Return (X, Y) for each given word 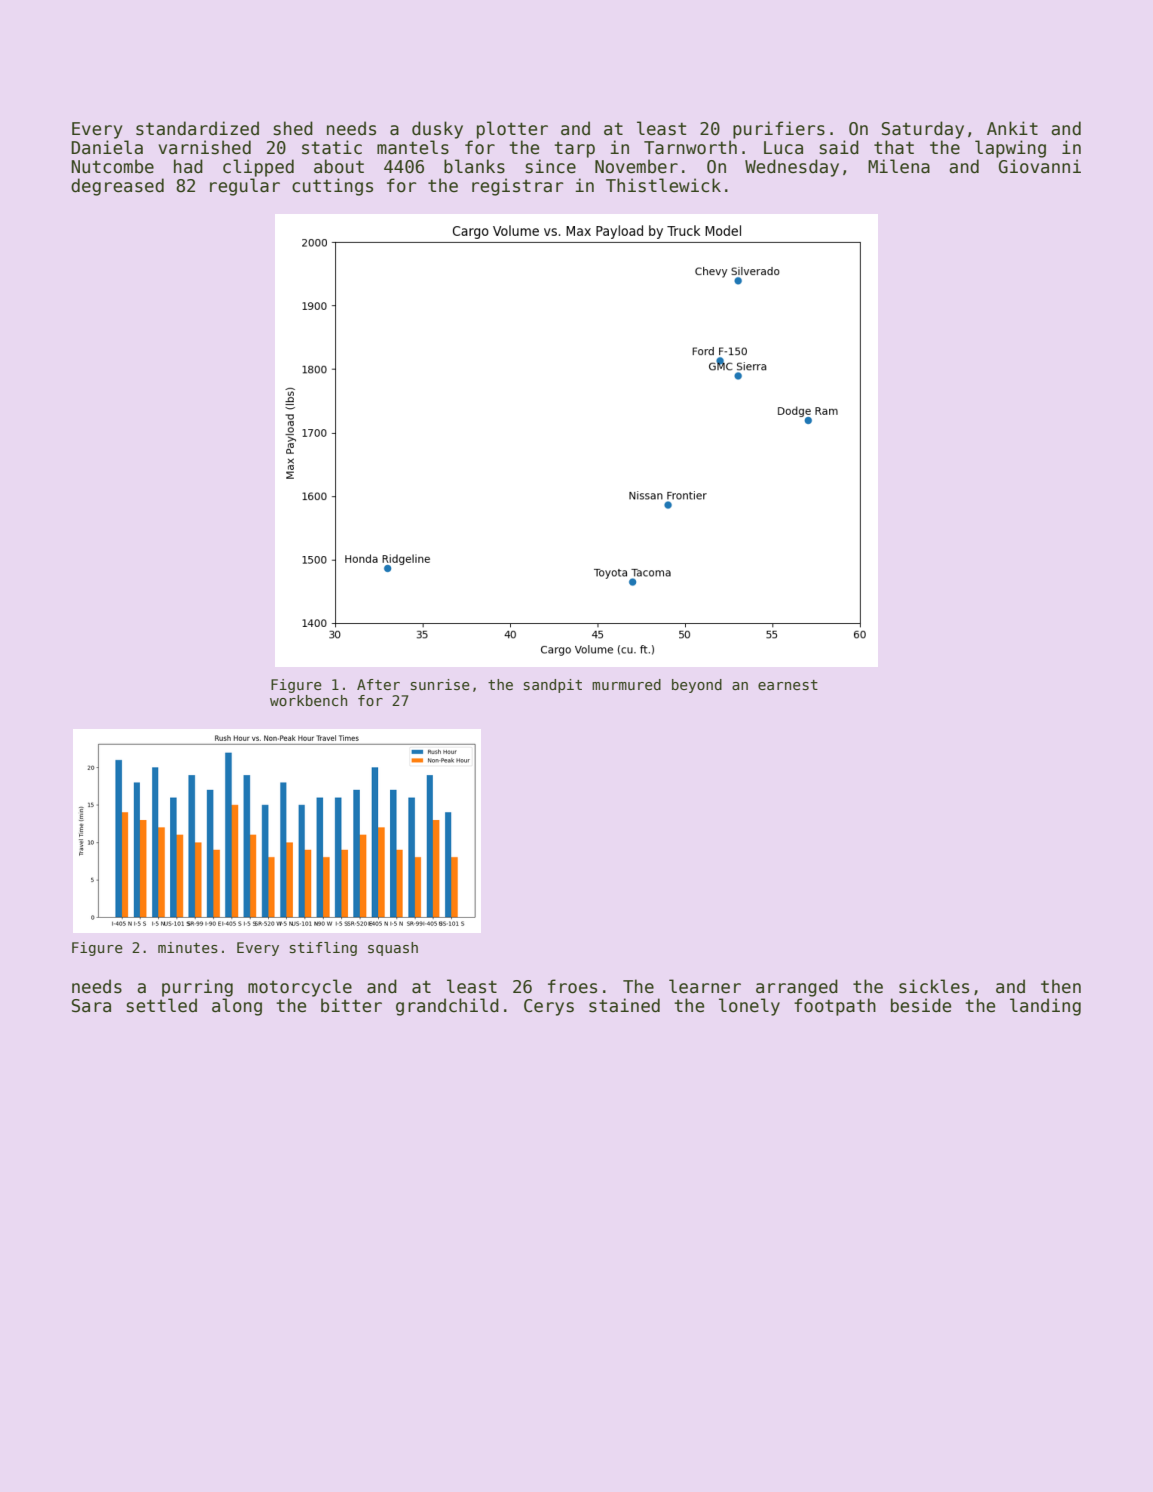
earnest (788, 685)
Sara (91, 1006)
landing (1045, 1007)
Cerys (549, 1007)
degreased (117, 187)
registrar (518, 187)
